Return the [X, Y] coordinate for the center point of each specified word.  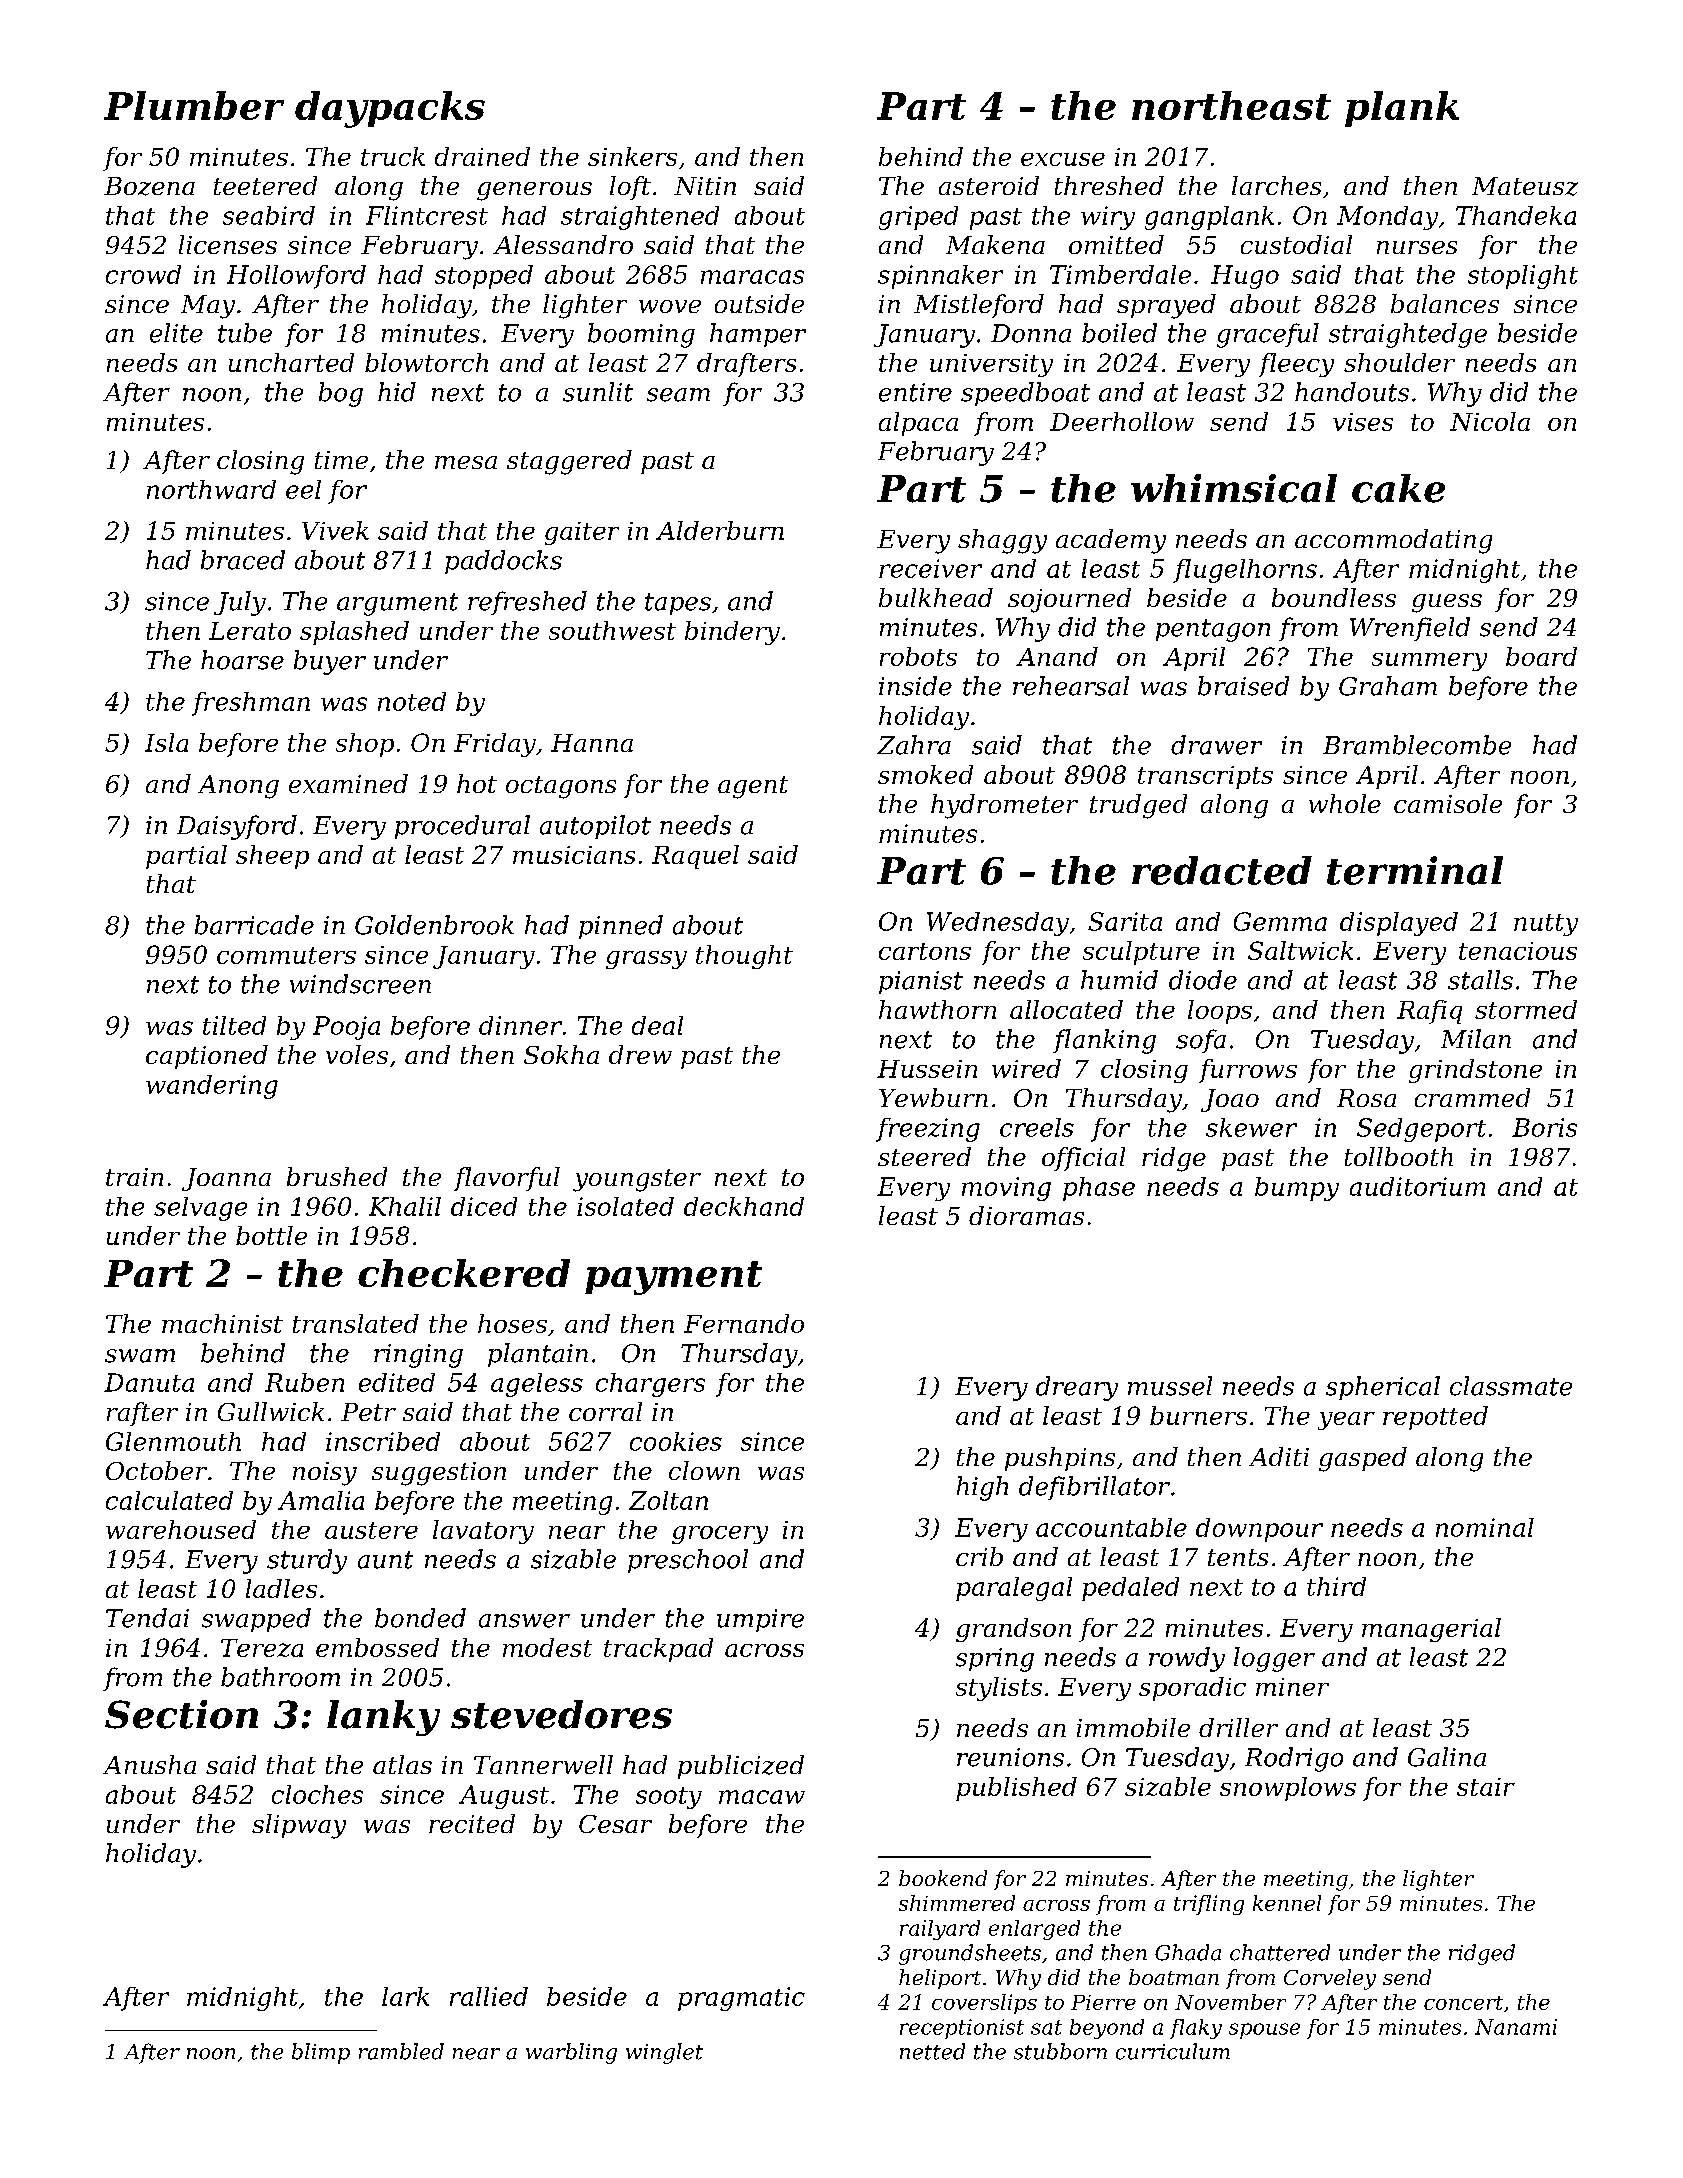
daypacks [390, 109]
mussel [1170, 1386]
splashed [354, 633]
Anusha [149, 1764]
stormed [1526, 1009]
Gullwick [271, 1411]
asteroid [989, 185]
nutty [1546, 925]
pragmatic [741, 1999]
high [982, 1488]
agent [753, 787]
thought [744, 957]
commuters [286, 955]
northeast [1231, 105]
